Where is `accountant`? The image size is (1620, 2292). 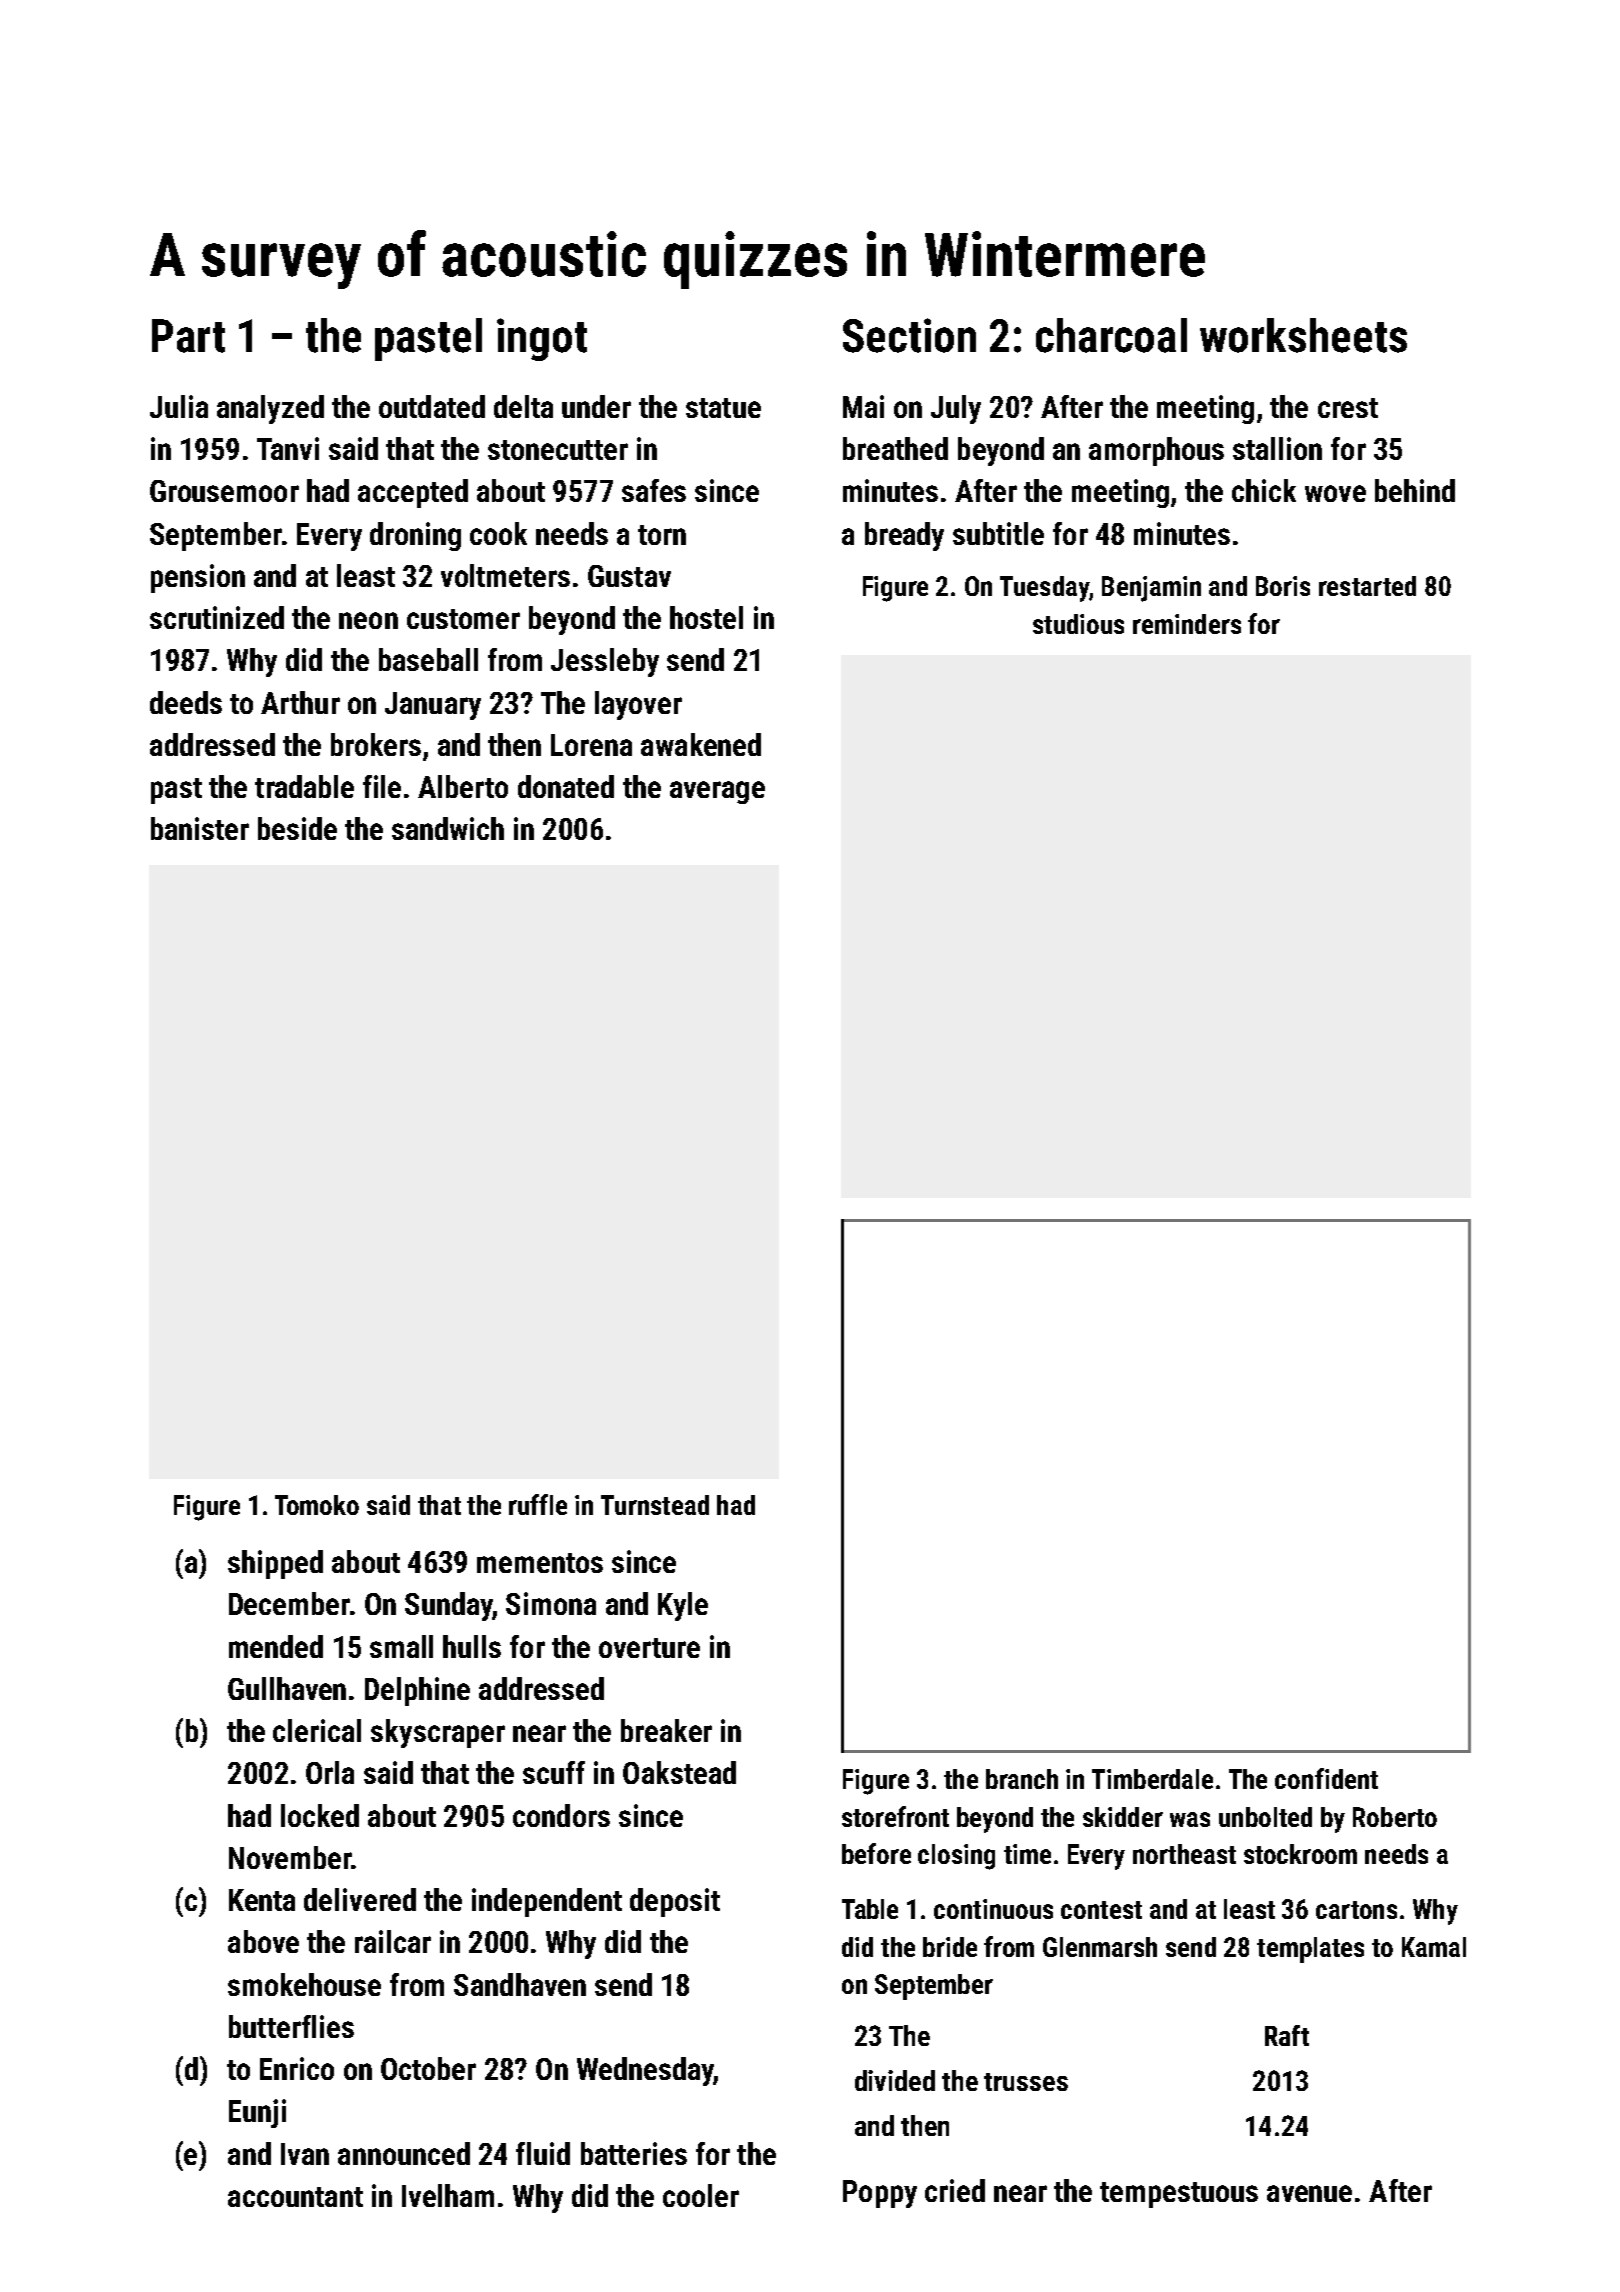
accountant is located at coordinates (295, 2197).
